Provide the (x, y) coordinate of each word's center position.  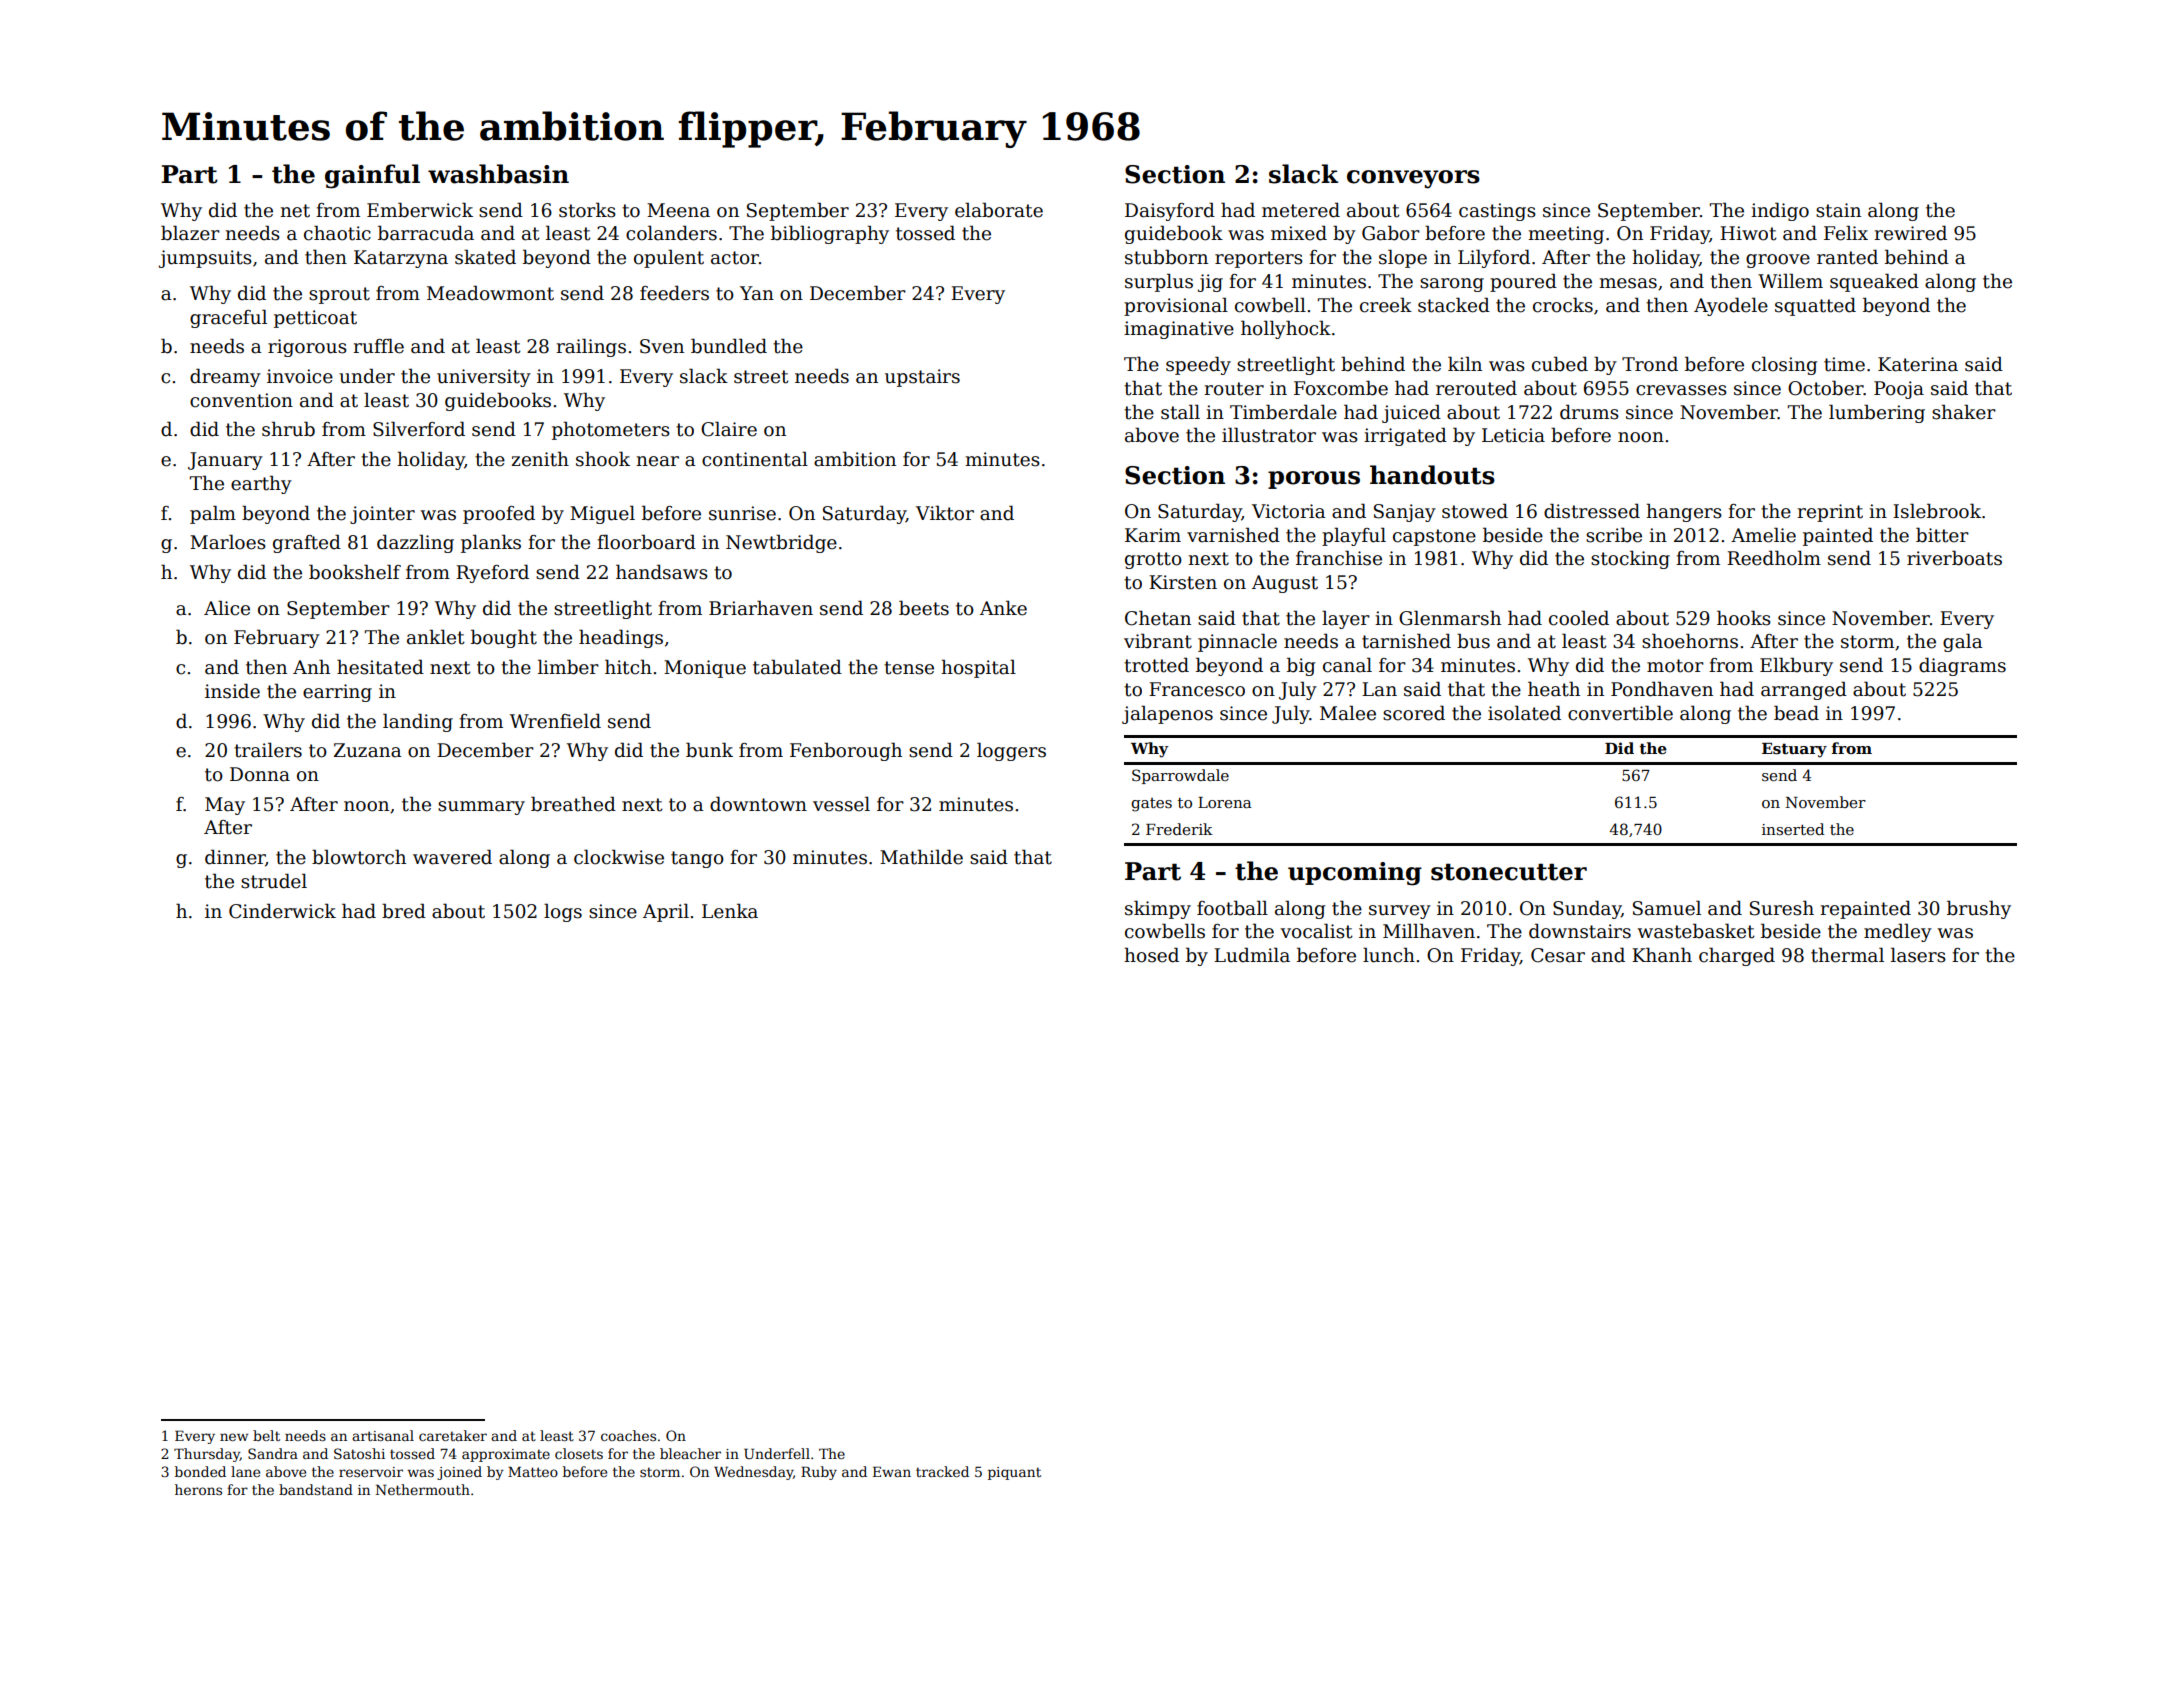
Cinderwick (282, 911)
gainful (372, 176)
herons (198, 1489)
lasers (1918, 955)
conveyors (1413, 179)
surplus (1159, 282)
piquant (1014, 1473)
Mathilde (921, 857)
